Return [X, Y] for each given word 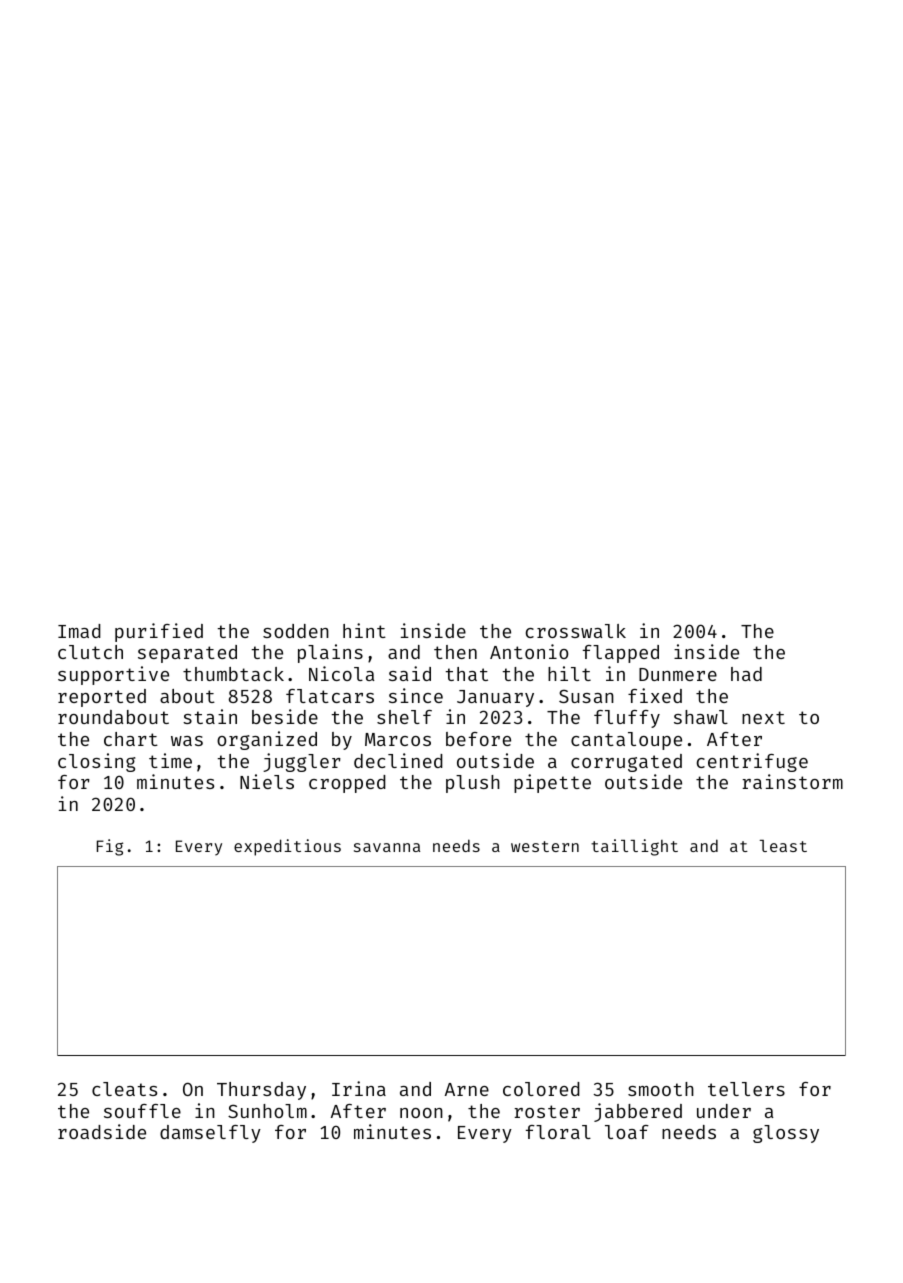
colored [541, 1089]
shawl [701, 717]
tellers [746, 1089]
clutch [90, 652]
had [746, 674]
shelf [404, 717]
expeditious [287, 847]
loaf [627, 1132]
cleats [124, 1089]
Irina [359, 1088]
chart [131, 739]
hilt [569, 673]
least [783, 846]
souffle [142, 1111]
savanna [387, 847]
